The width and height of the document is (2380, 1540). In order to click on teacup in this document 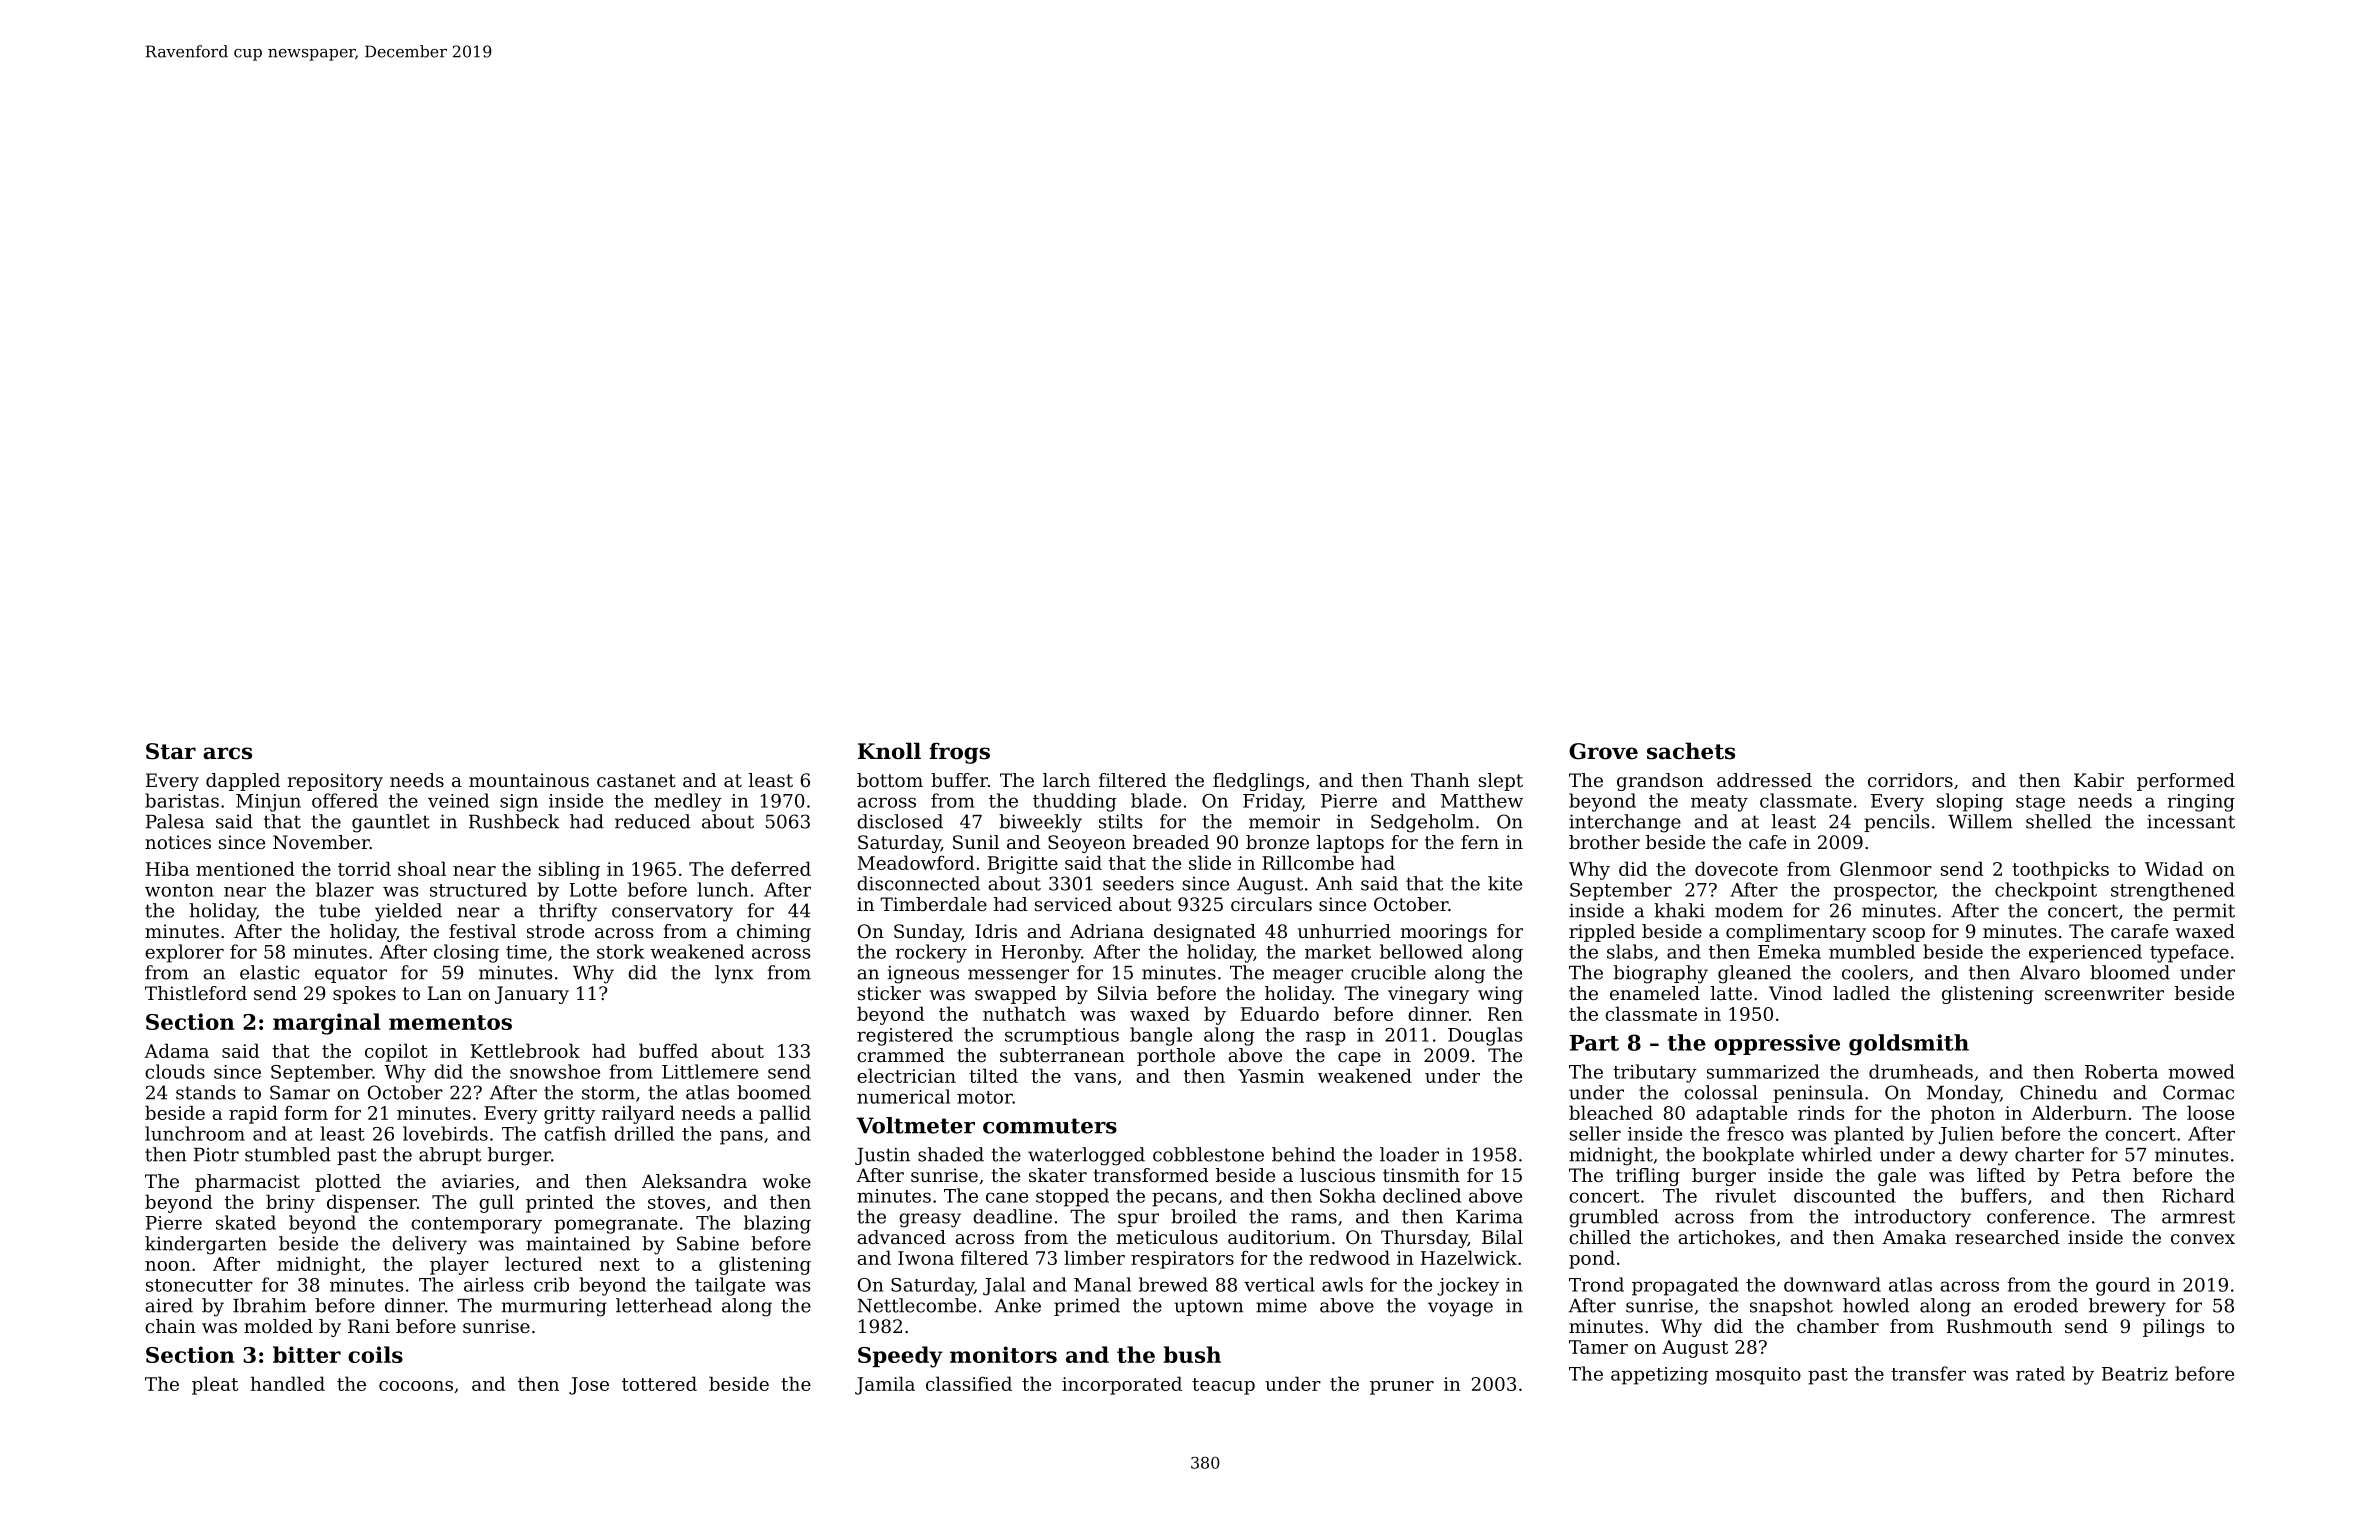, I will do `click(1223, 1386)`.
